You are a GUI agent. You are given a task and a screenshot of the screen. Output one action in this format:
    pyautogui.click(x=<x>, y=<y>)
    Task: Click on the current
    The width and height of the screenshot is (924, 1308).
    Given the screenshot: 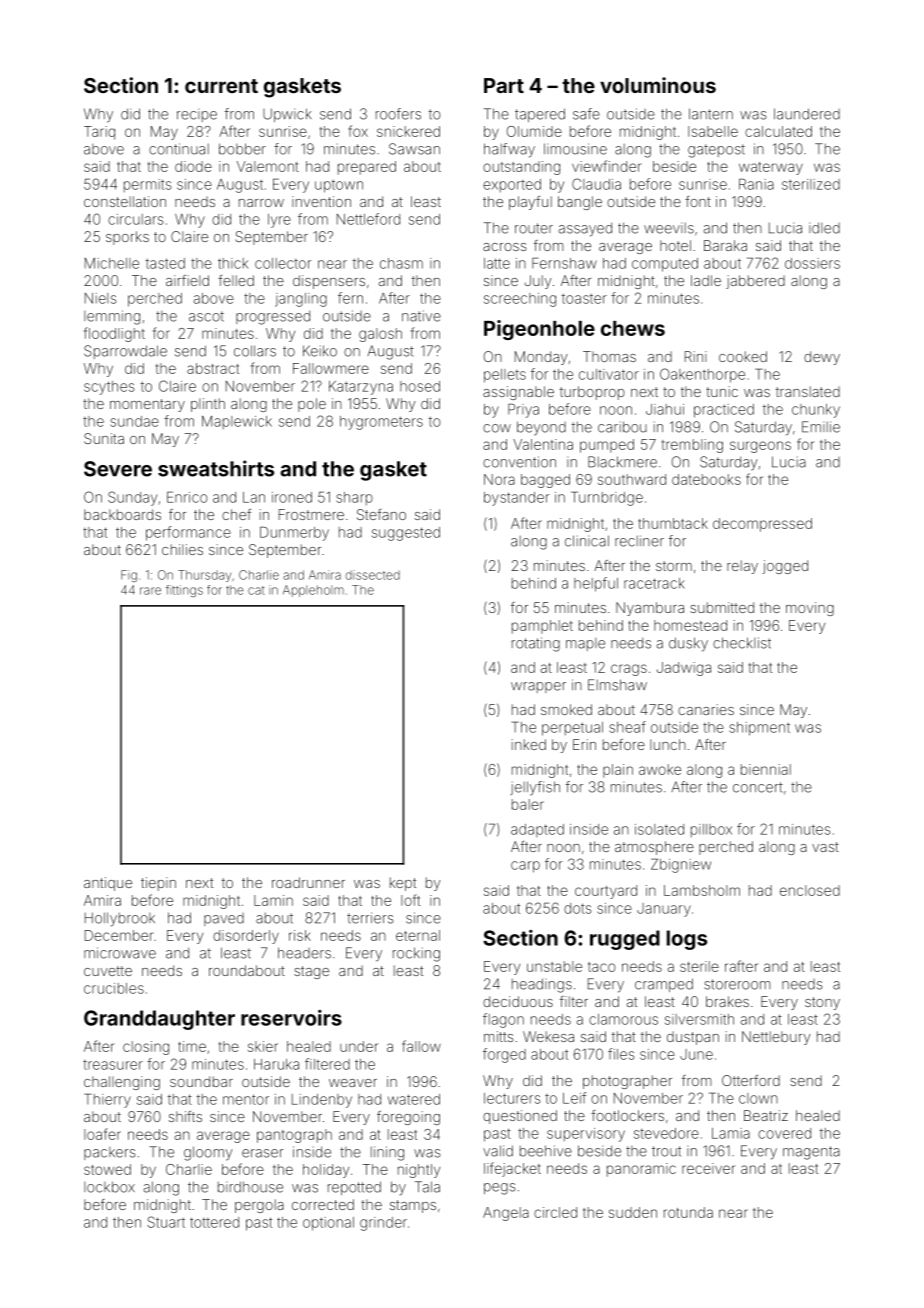 What is the action you would take?
    pyautogui.click(x=221, y=86)
